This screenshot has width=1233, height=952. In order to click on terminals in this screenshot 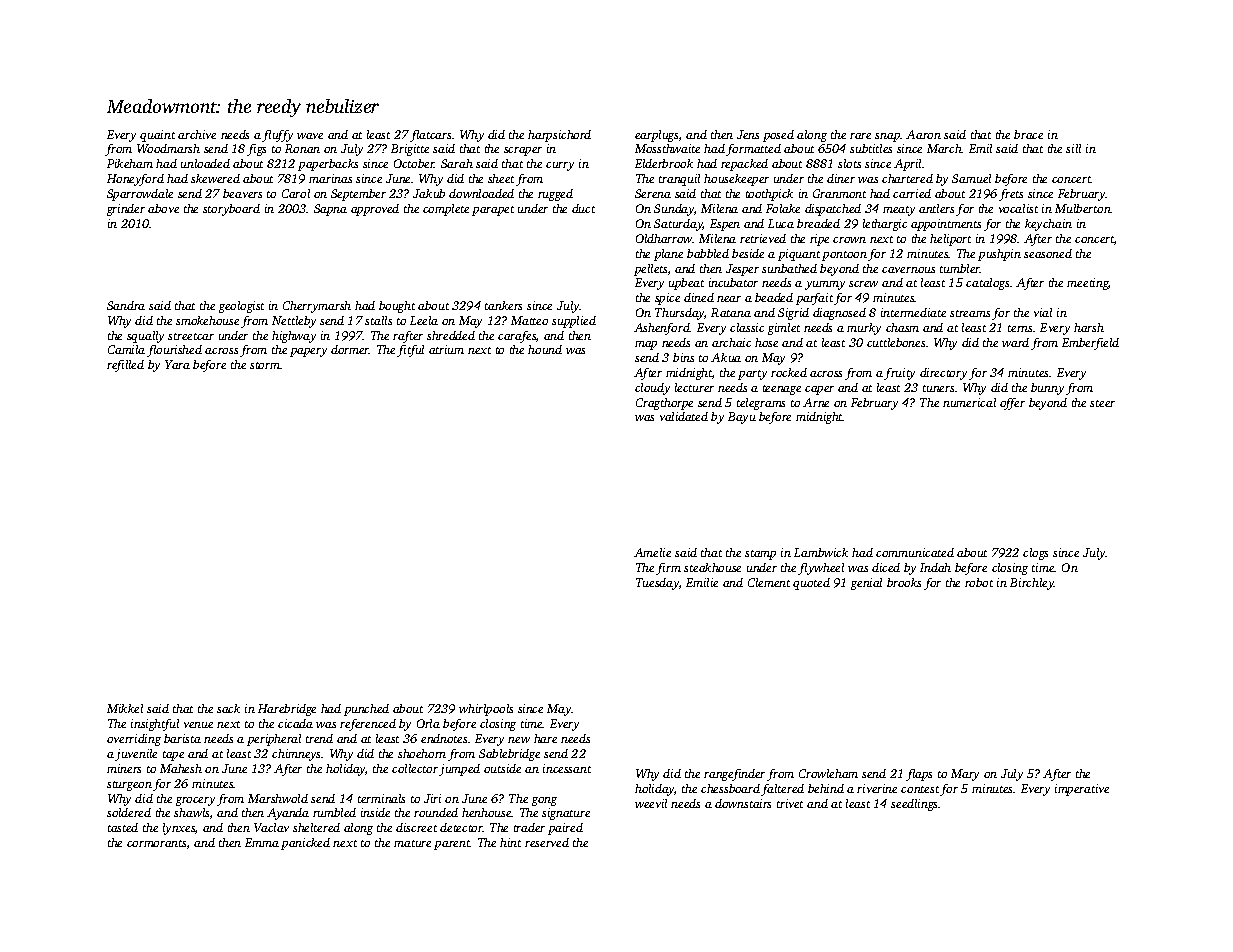, I will do `click(381, 798)`.
